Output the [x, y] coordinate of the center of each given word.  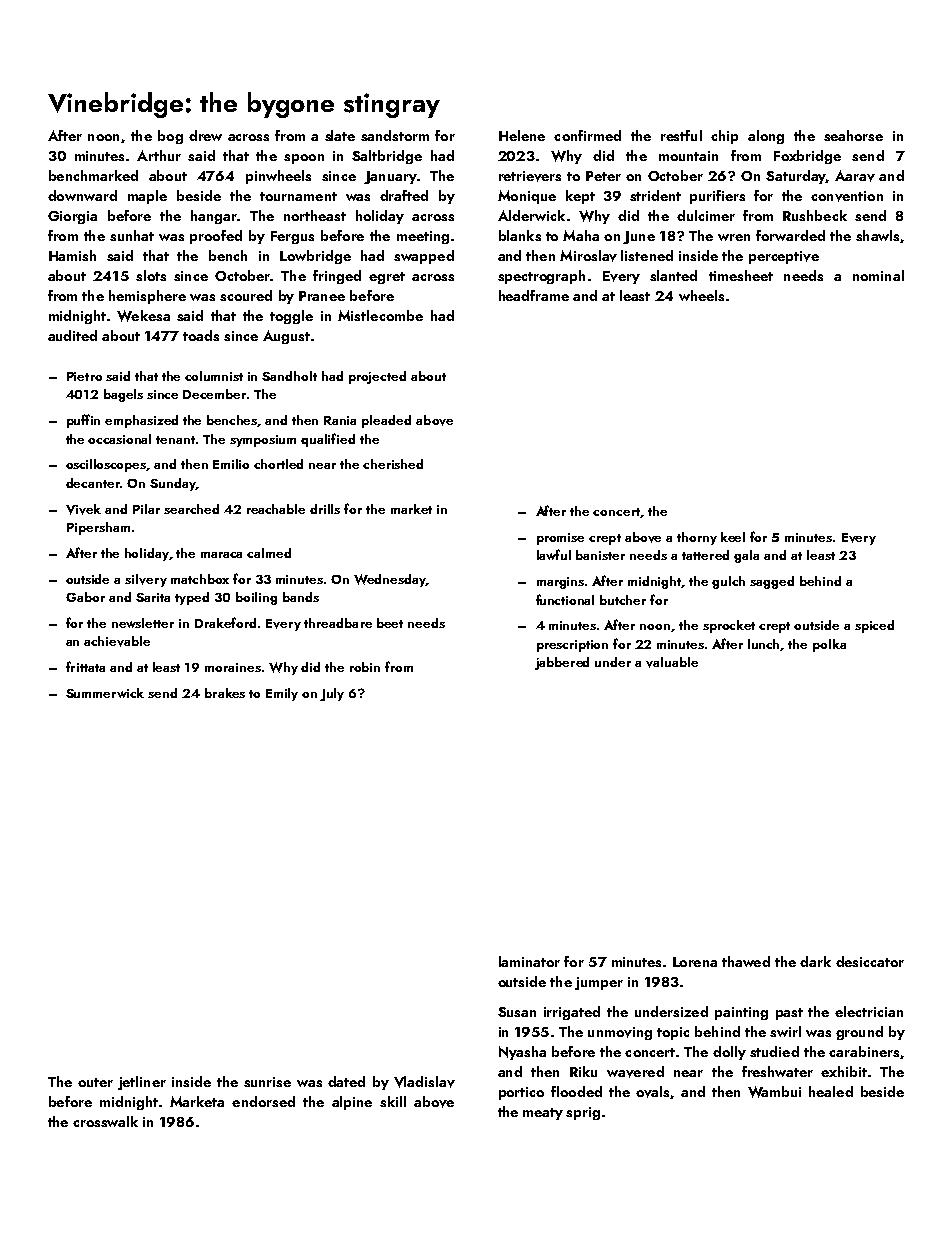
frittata [85, 666]
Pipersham [98, 528]
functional [565, 599]
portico [521, 1093]
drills [325, 509]
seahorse [853, 135]
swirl [785, 1031]
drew [205, 135]
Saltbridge [387, 157]
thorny [697, 538]
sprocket [729, 626]
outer [95, 1082]
